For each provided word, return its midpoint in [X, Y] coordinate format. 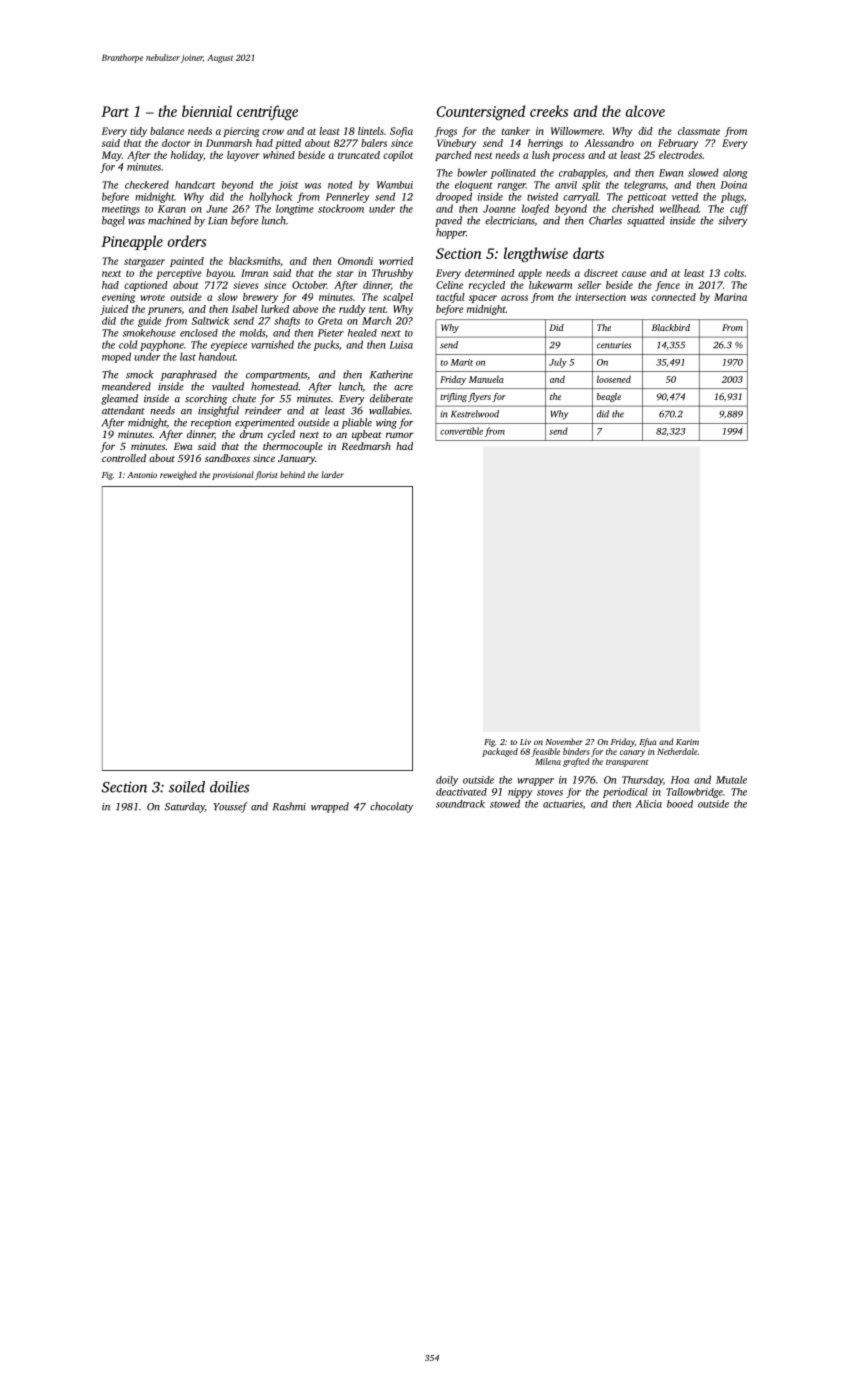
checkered [147, 184]
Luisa [401, 345]
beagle [609, 397]
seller [589, 285]
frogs [445, 132]
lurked [275, 309]
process [568, 157]
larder [332, 474]
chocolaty [391, 807]
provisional [233, 475]
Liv [525, 742]
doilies [229, 787]
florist [266, 475]
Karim [687, 742]
